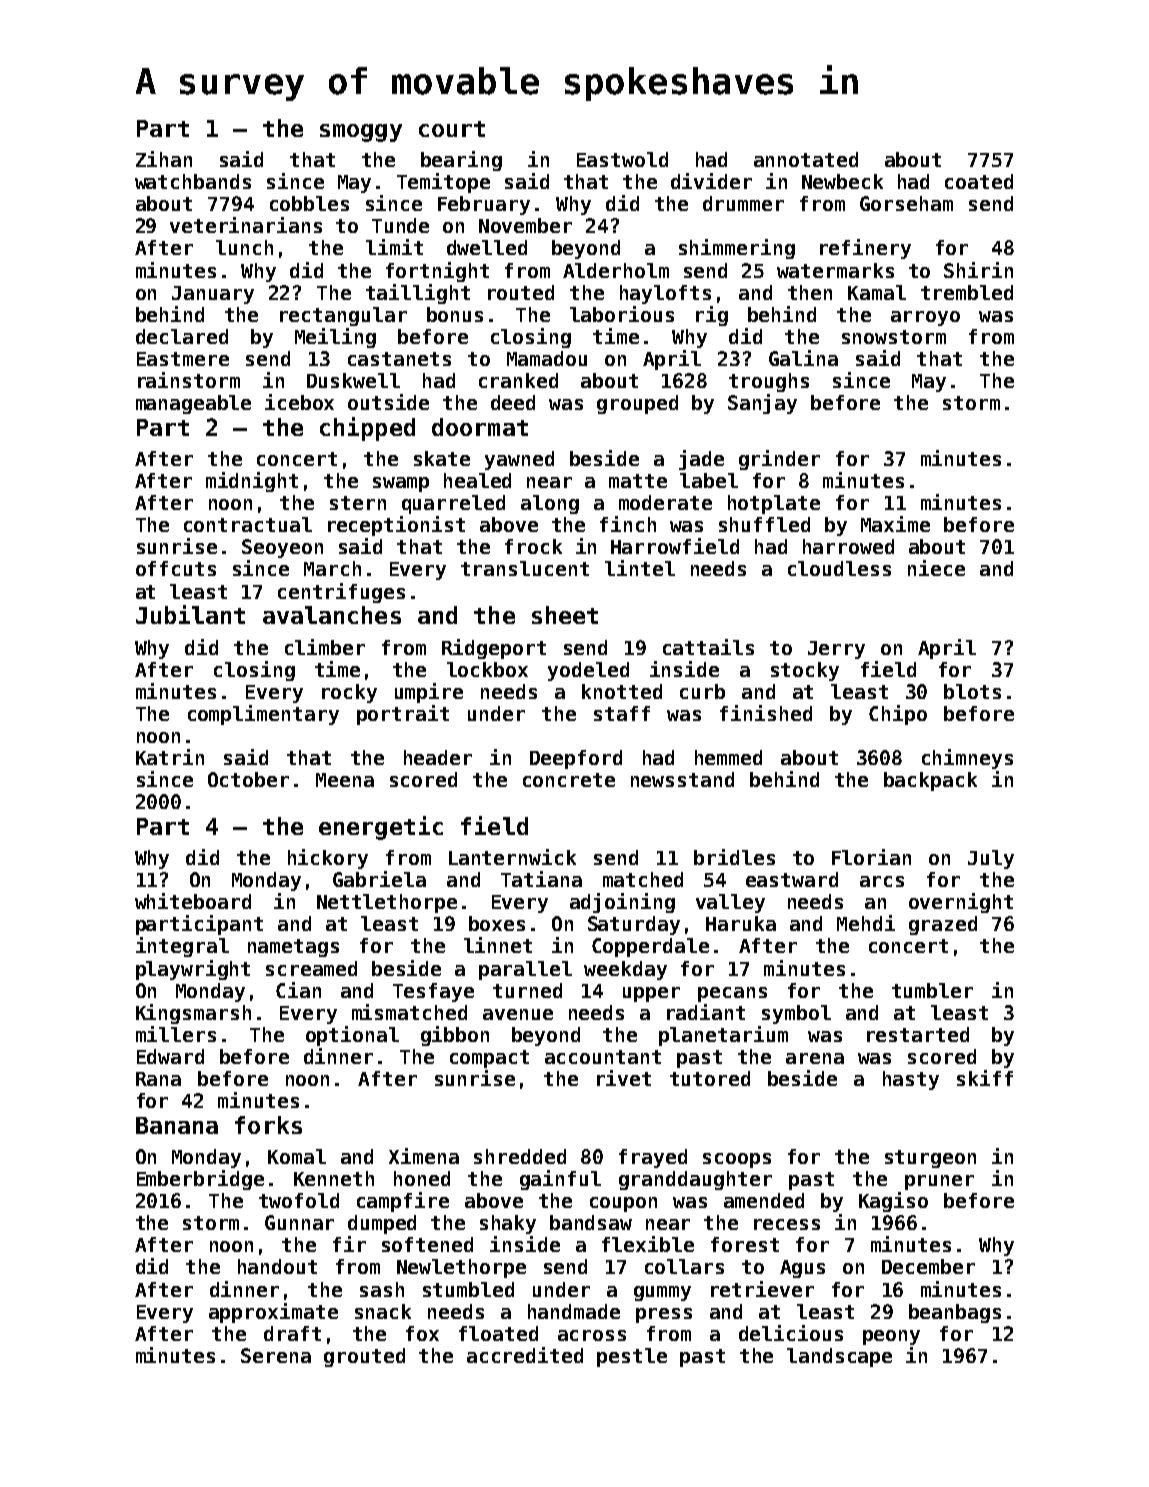 The image size is (1149, 1487). I want to click on November, so click(525, 225).
